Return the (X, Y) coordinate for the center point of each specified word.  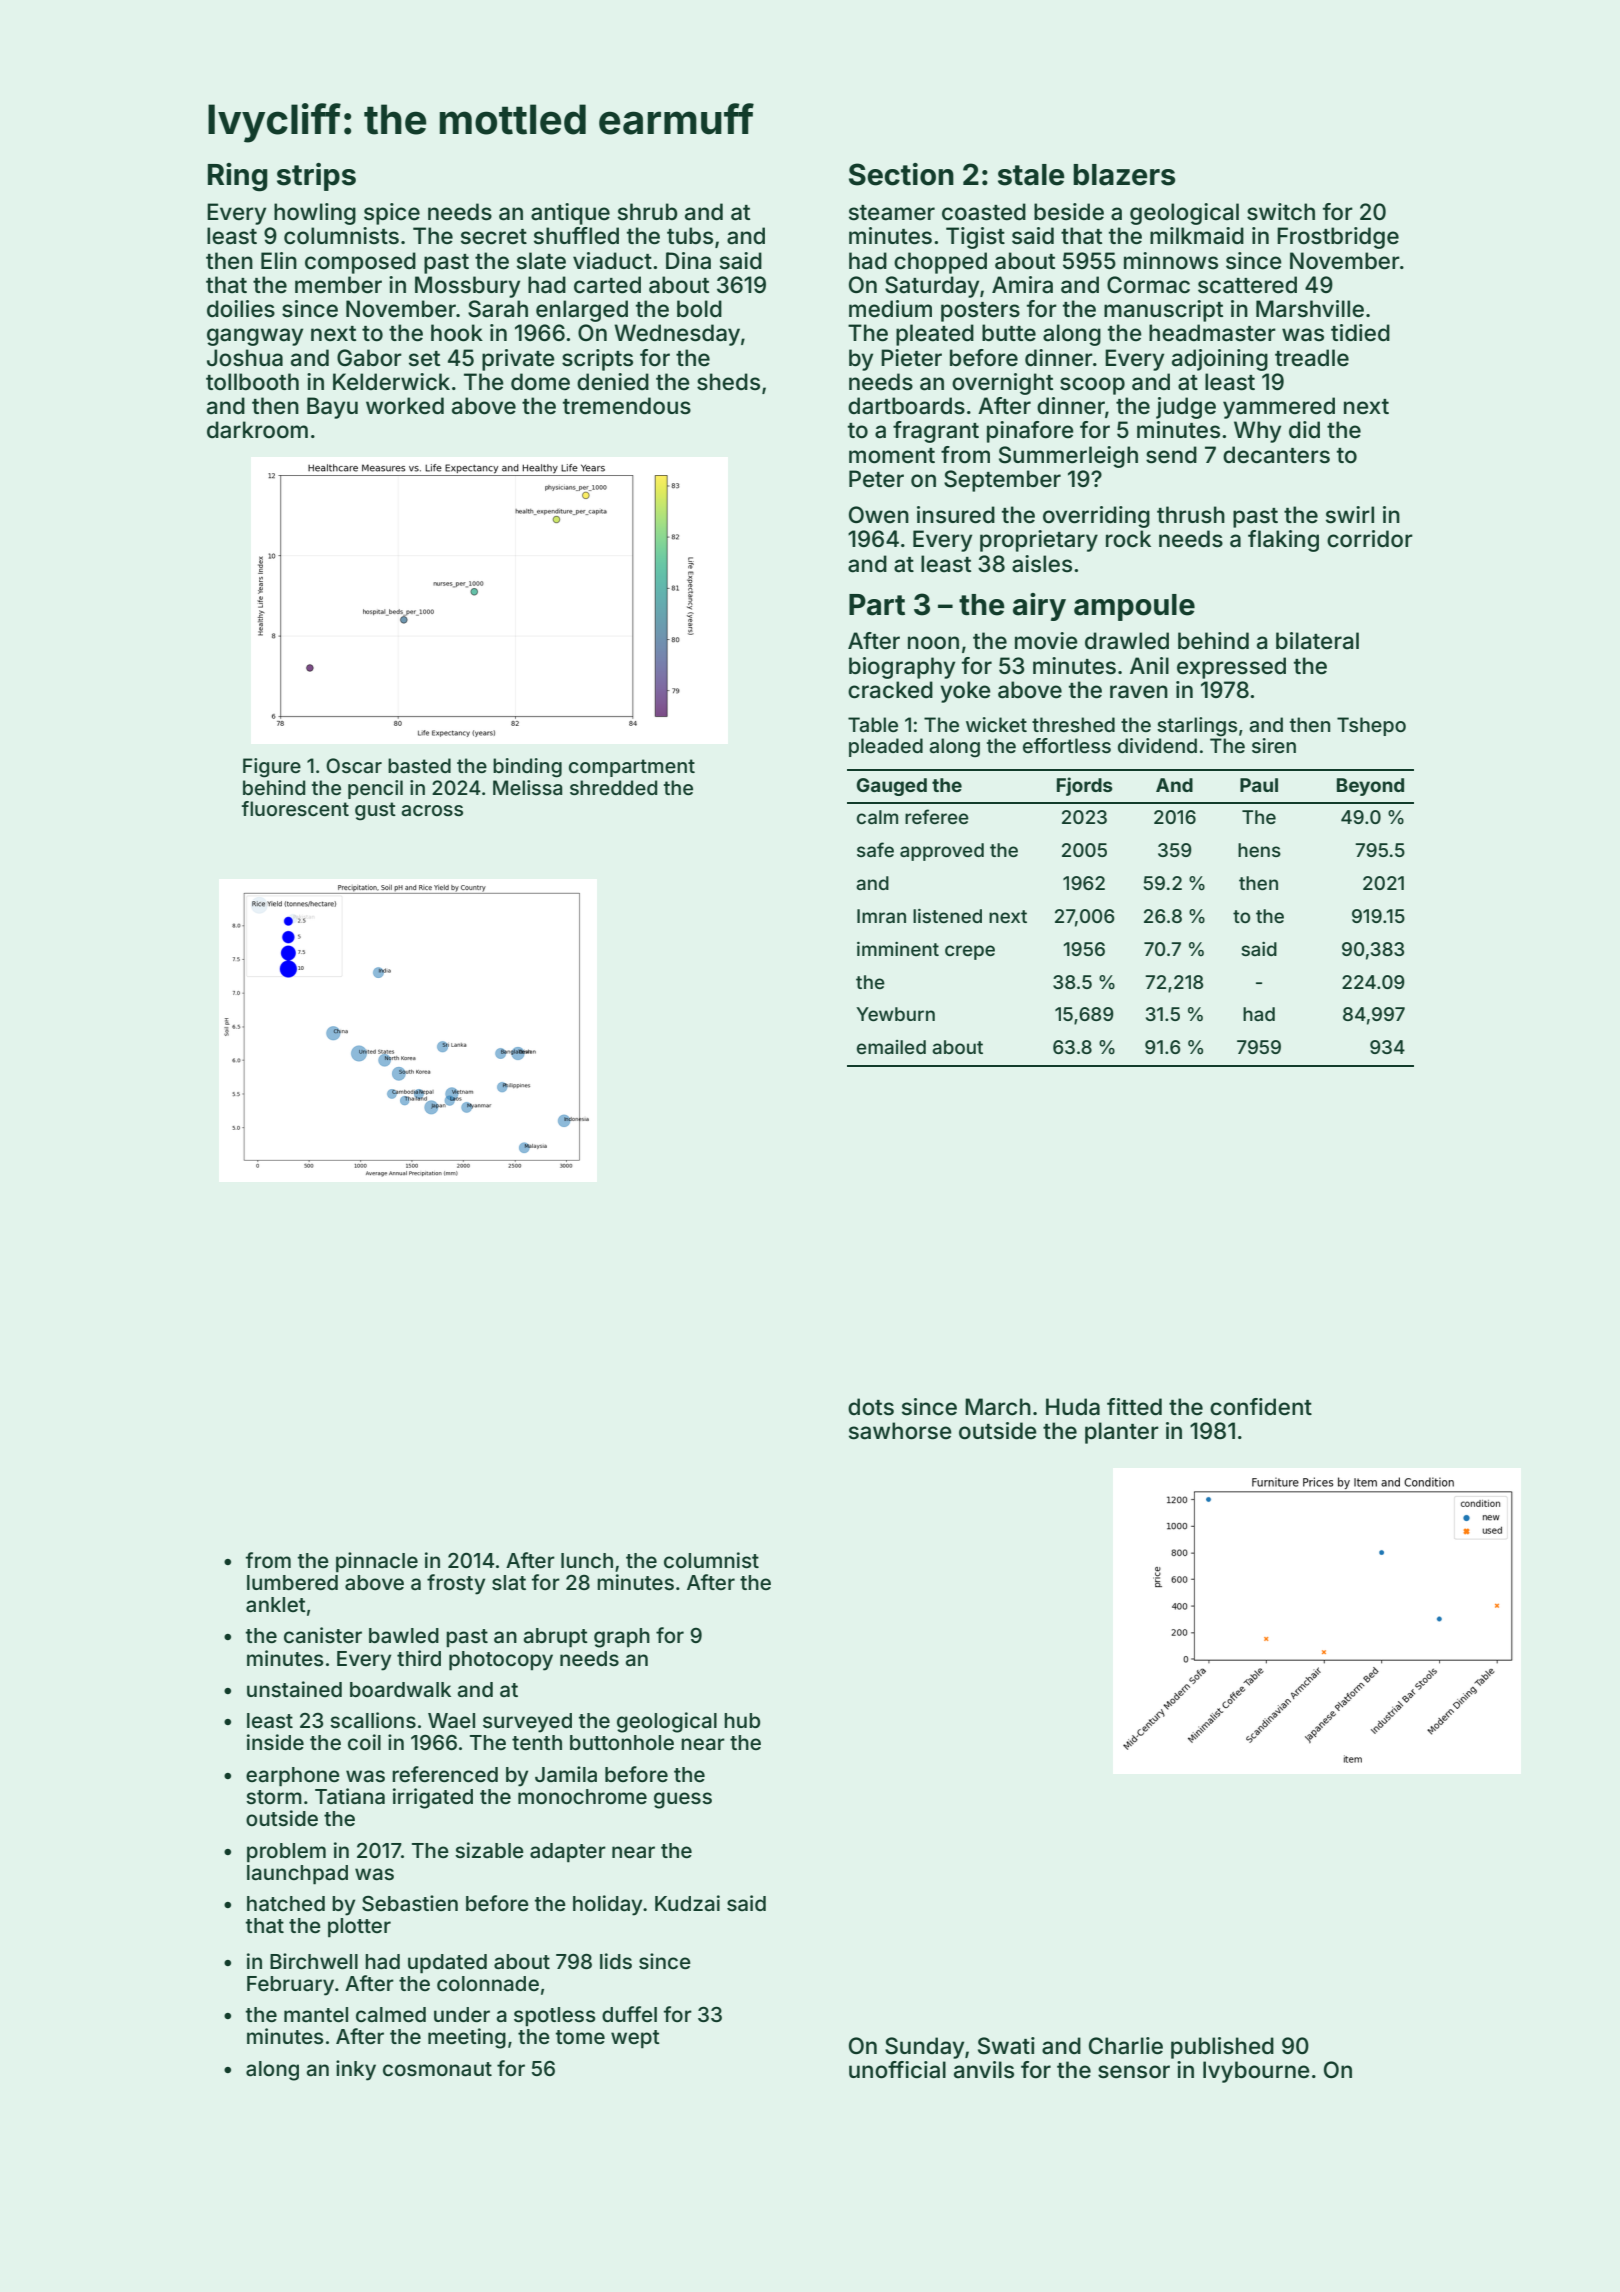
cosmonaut (437, 2069)
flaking (1283, 541)
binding (527, 768)
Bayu (332, 408)
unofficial (897, 2070)
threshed (1073, 724)
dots (871, 1407)
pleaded (886, 747)
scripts (597, 360)
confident (1261, 1407)
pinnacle (377, 1562)
